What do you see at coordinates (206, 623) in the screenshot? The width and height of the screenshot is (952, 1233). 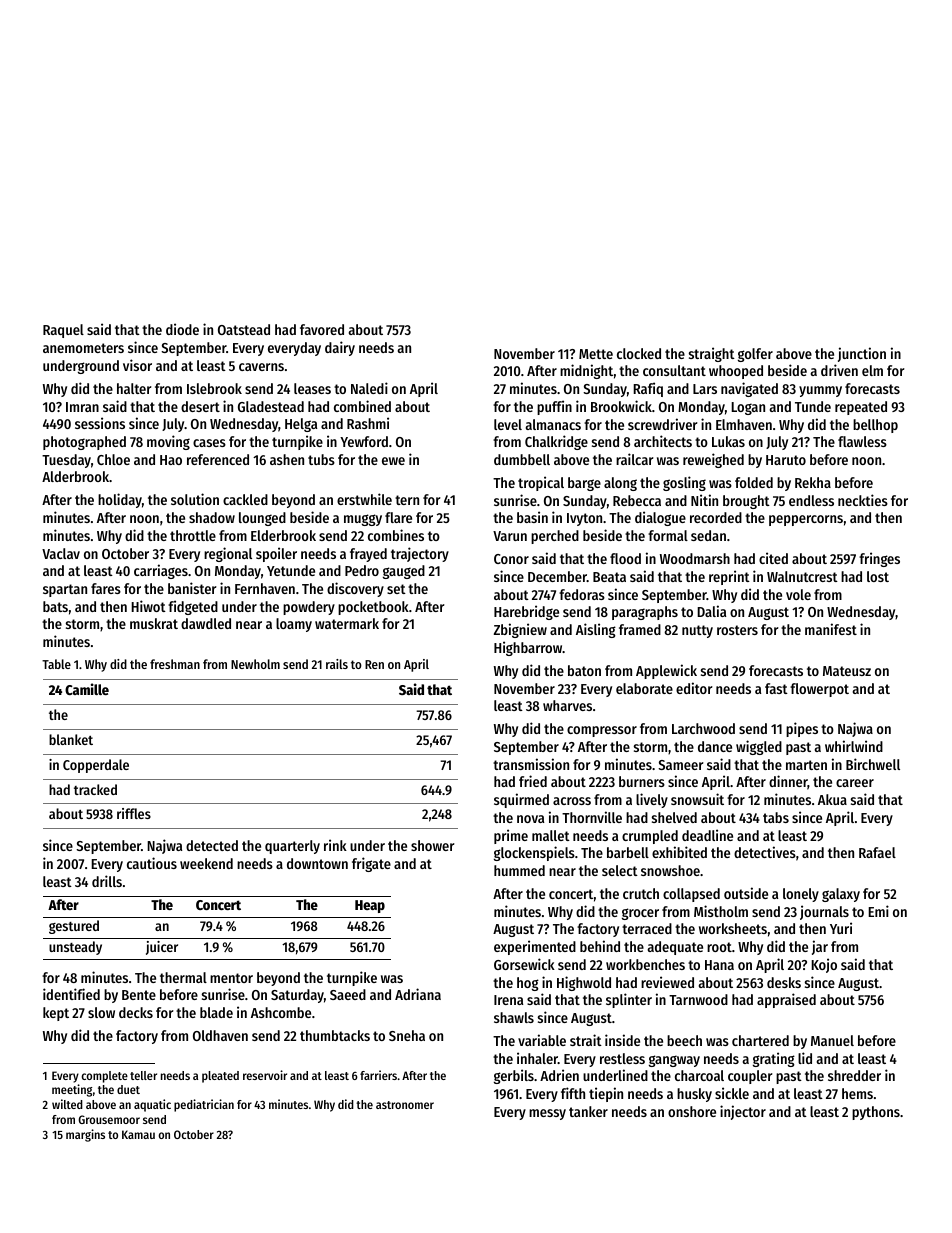 I see `dawdled` at bounding box center [206, 623].
